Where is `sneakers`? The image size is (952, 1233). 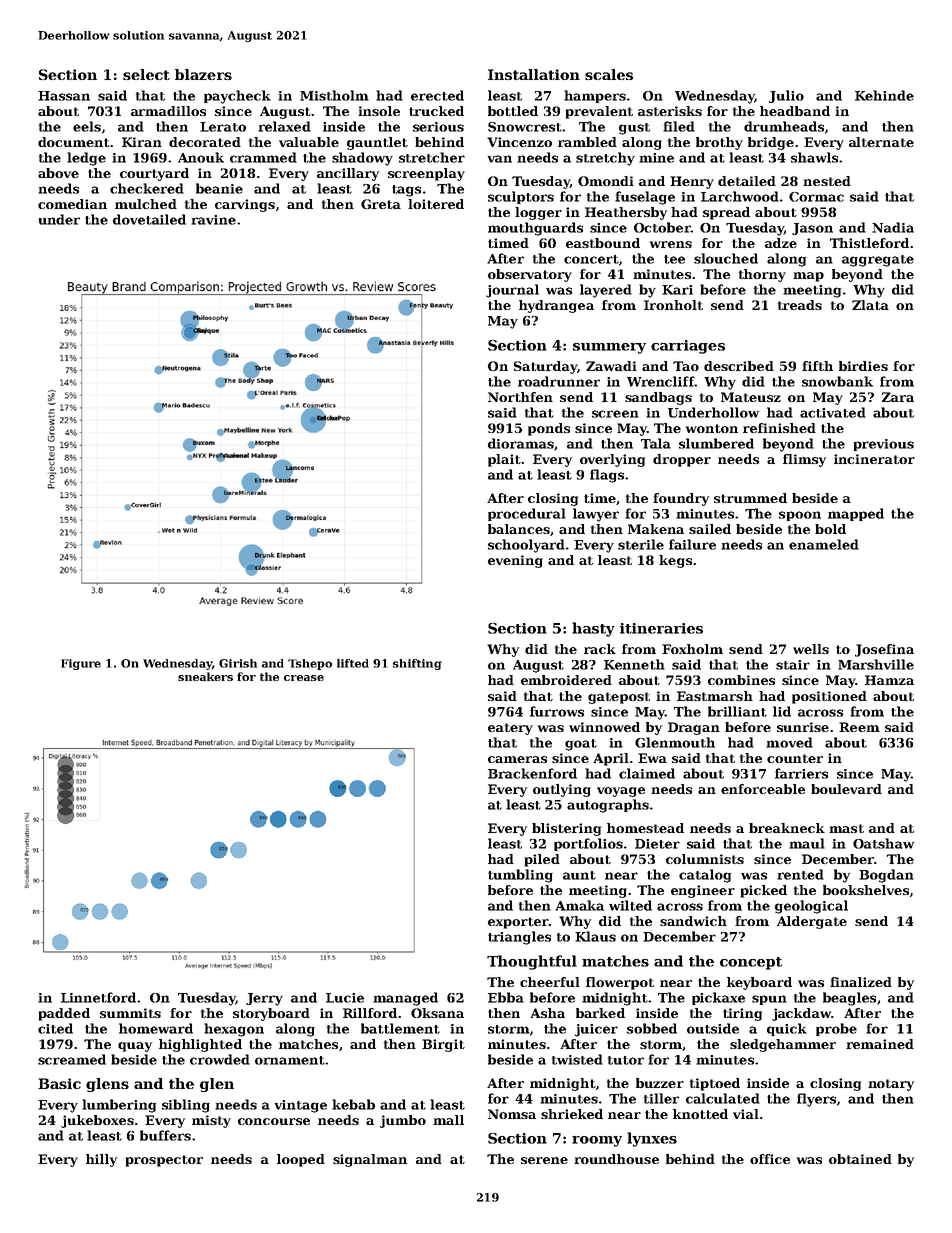 sneakers is located at coordinates (205, 676).
